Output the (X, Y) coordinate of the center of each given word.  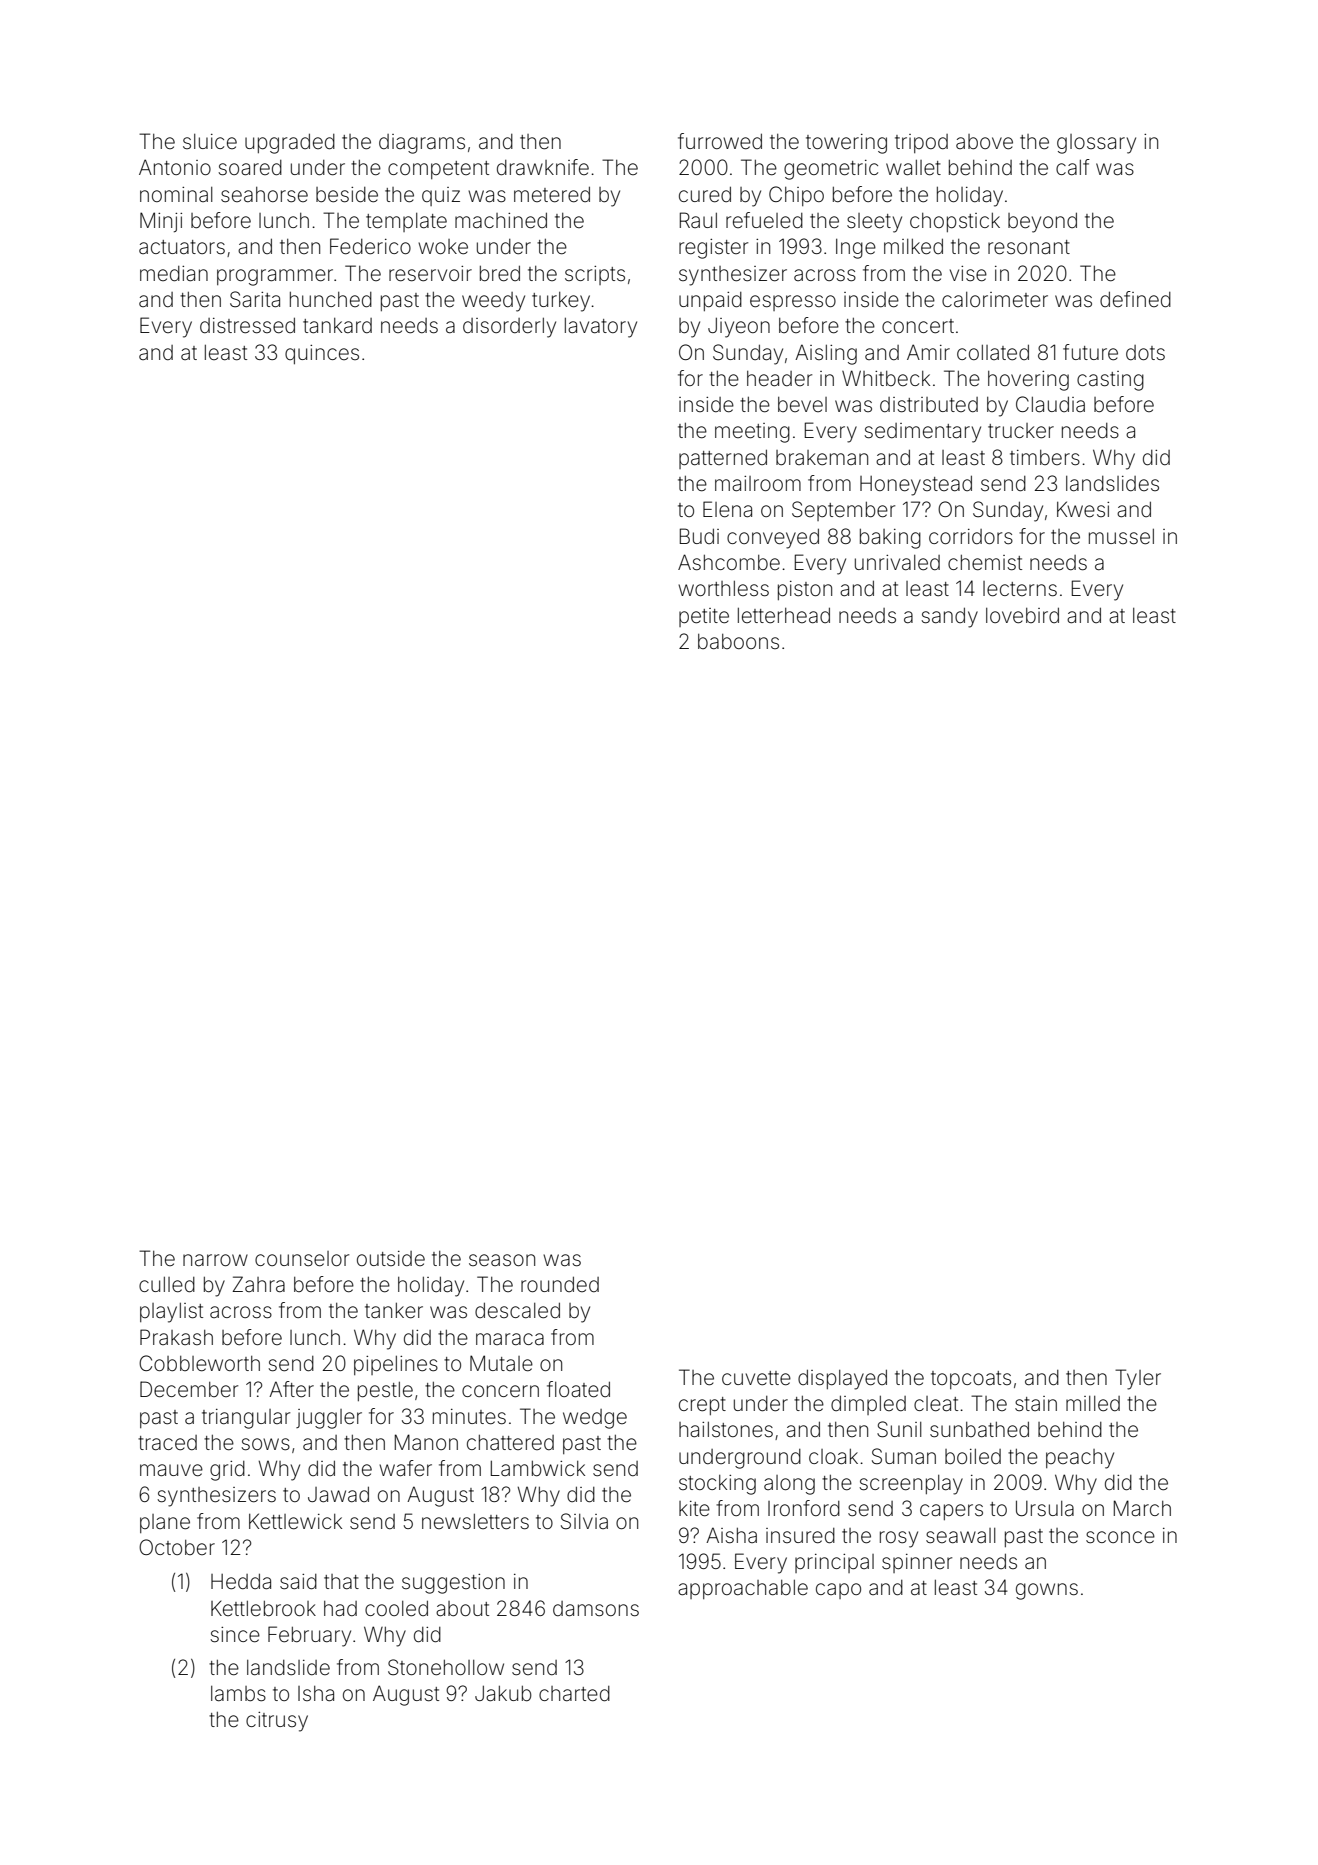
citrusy (277, 1722)
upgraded (290, 144)
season (502, 1260)
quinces (322, 354)
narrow (215, 1260)
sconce (1120, 1537)
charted (574, 1694)
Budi (699, 536)
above (984, 142)
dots (1145, 352)
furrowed (720, 141)
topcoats (971, 1380)
